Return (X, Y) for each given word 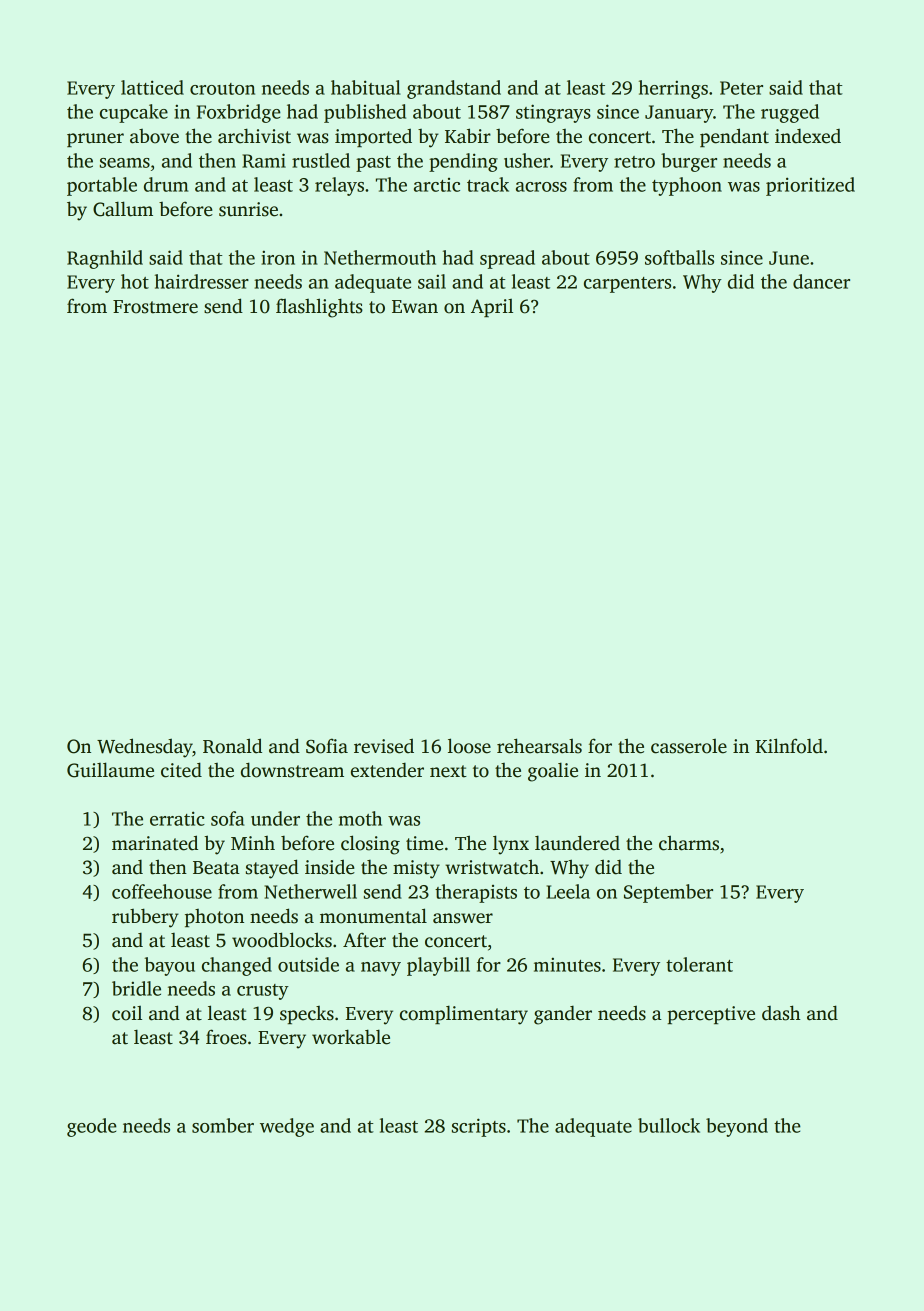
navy (381, 969)
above (154, 136)
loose (469, 746)
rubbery (145, 918)
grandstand (454, 89)
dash (781, 1013)
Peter (741, 88)
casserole (689, 746)
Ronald (232, 746)
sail (432, 281)
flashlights (319, 308)
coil (127, 1013)
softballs (679, 257)
